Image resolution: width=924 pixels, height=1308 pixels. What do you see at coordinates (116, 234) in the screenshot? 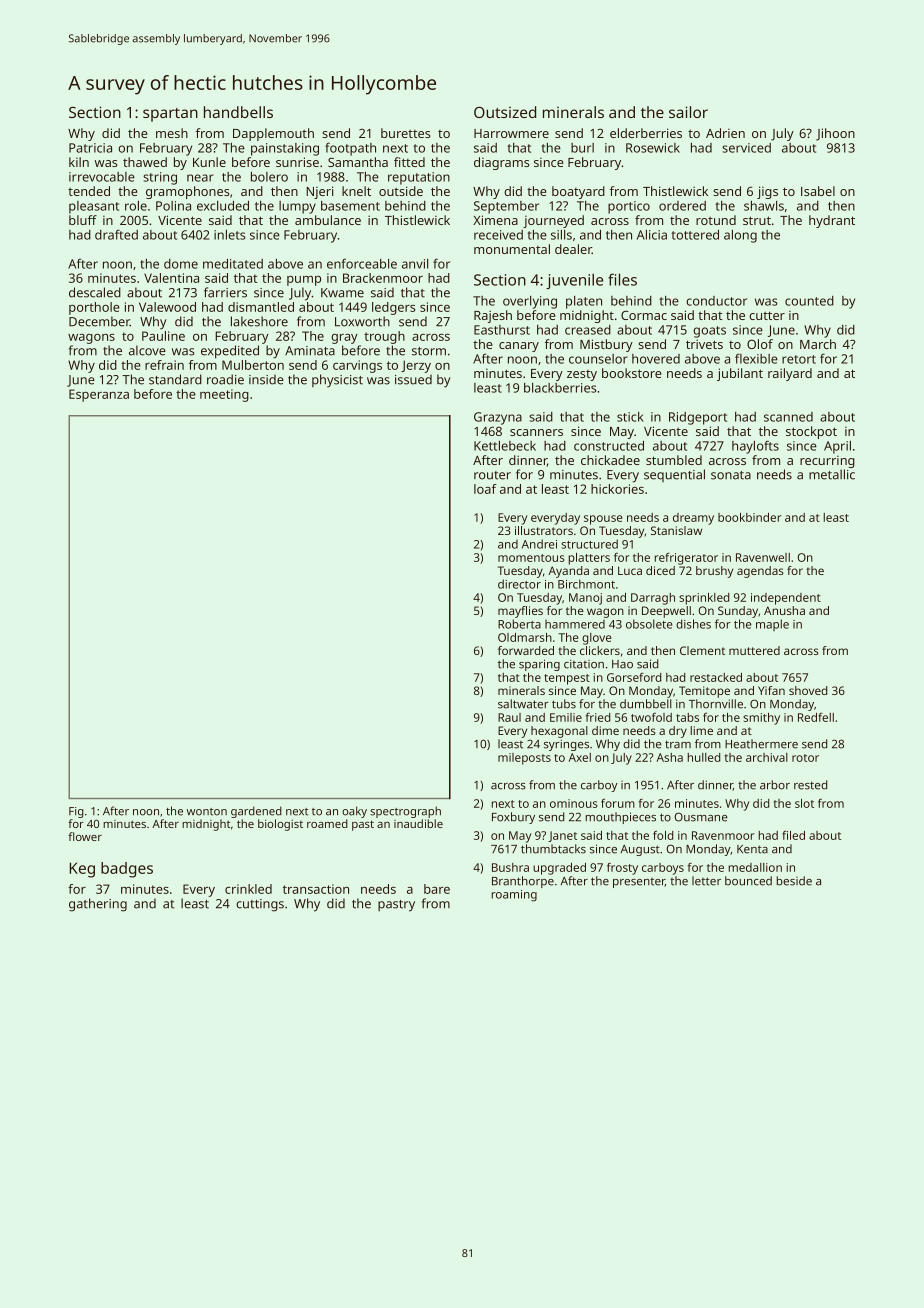
I see `drafted` at bounding box center [116, 234].
